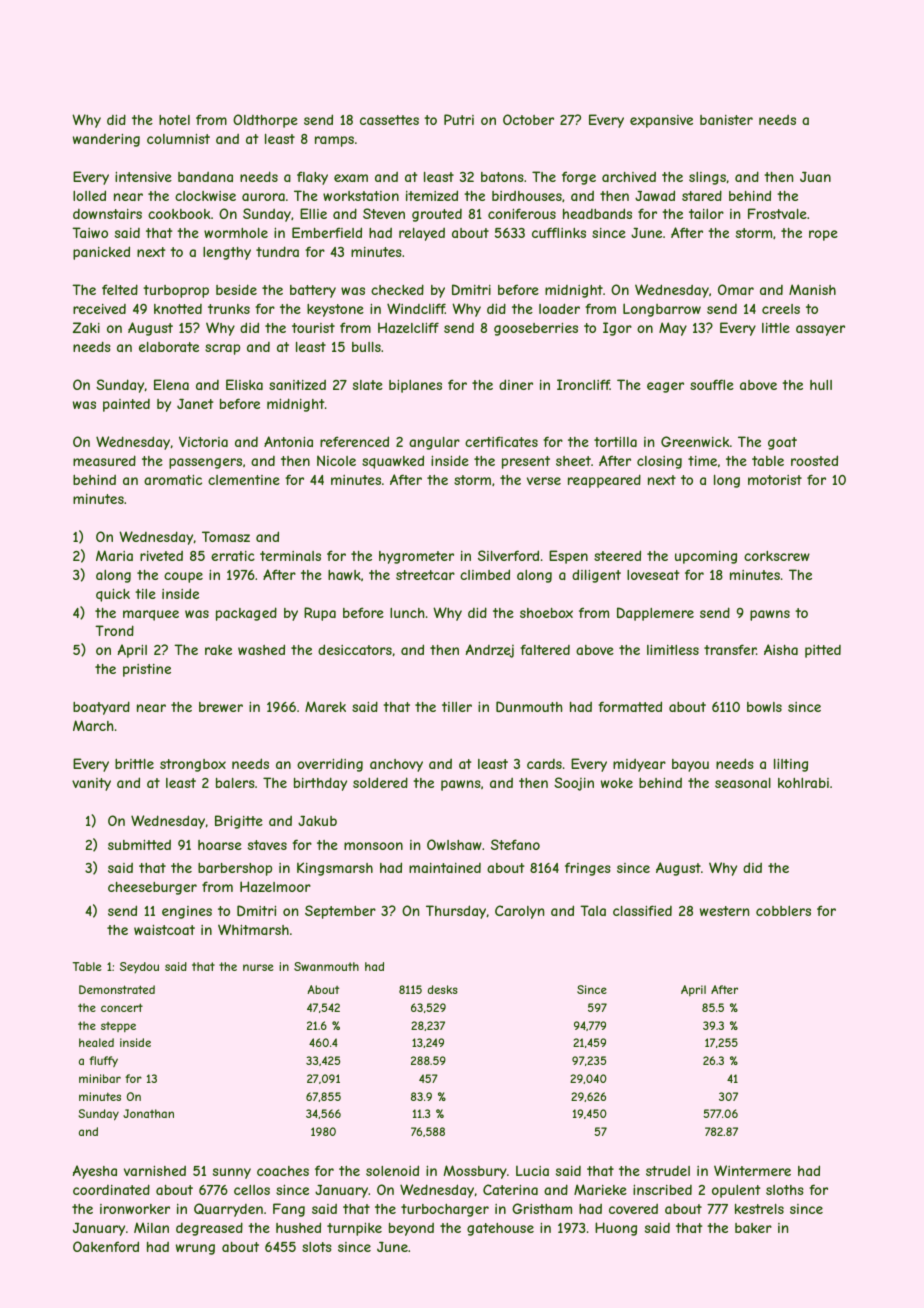 This screenshot has height=1308, width=924. Describe the element at coordinates (528, 119) in the screenshot. I see `October` at that location.
